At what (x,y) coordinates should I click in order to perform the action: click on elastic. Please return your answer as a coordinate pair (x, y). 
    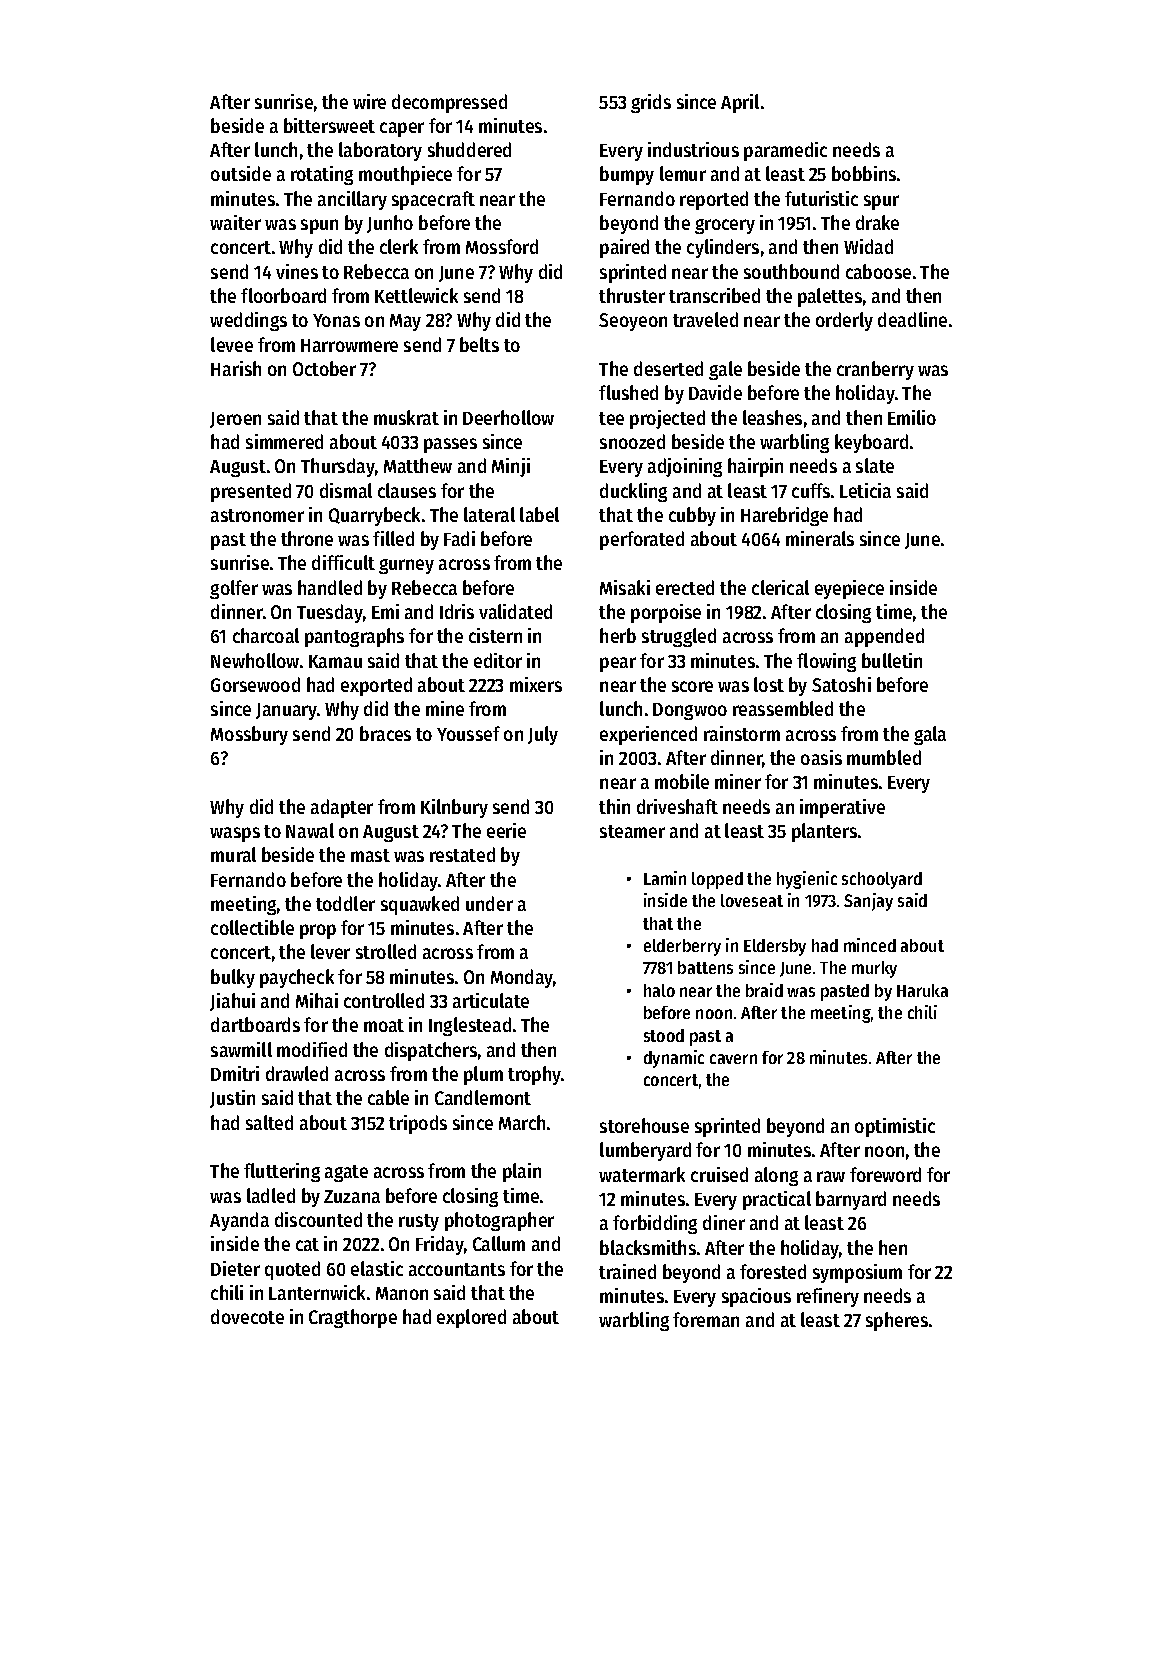
    Looking at the image, I should click on (377, 1268).
